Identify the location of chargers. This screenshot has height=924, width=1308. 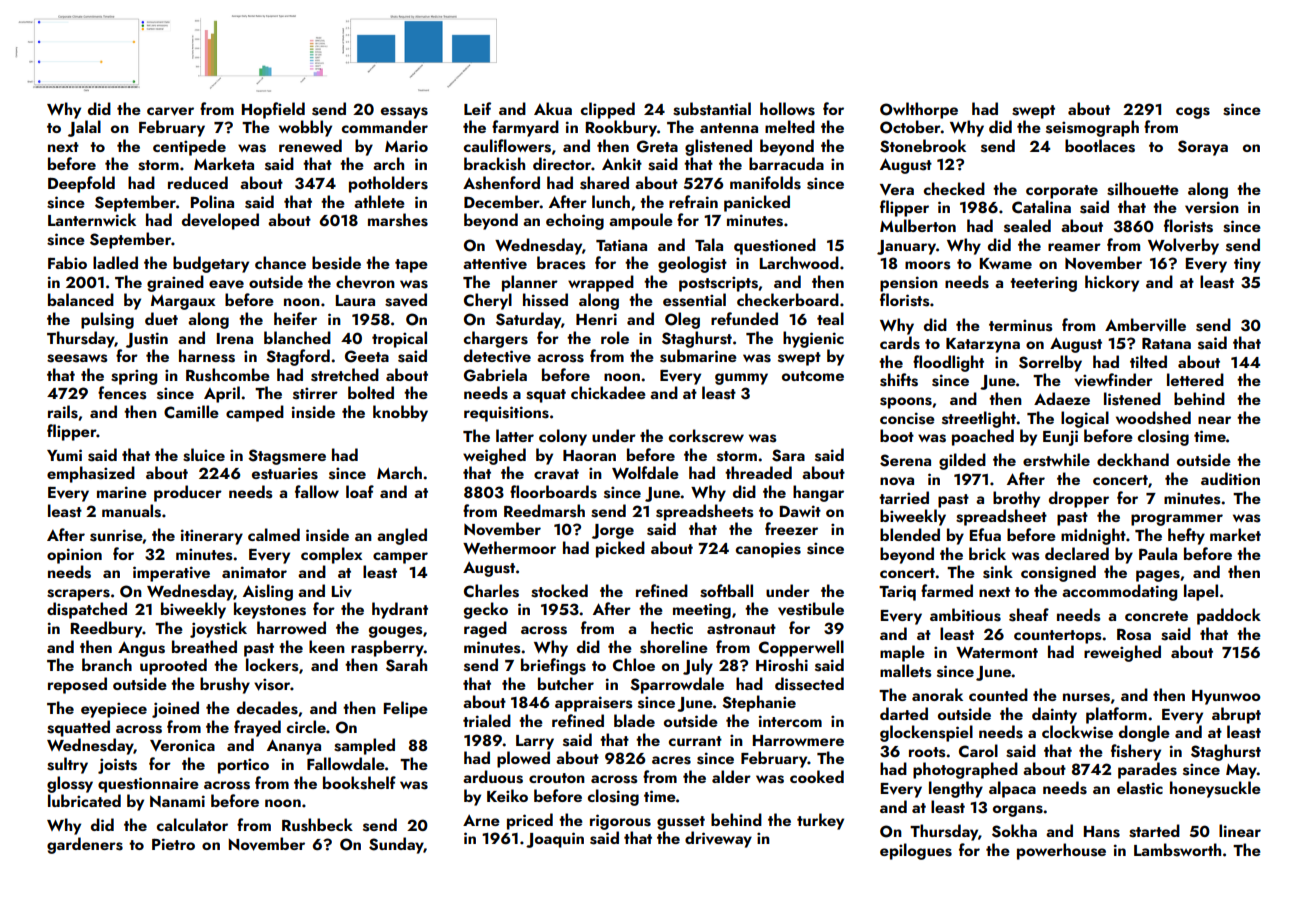
(495, 339).
